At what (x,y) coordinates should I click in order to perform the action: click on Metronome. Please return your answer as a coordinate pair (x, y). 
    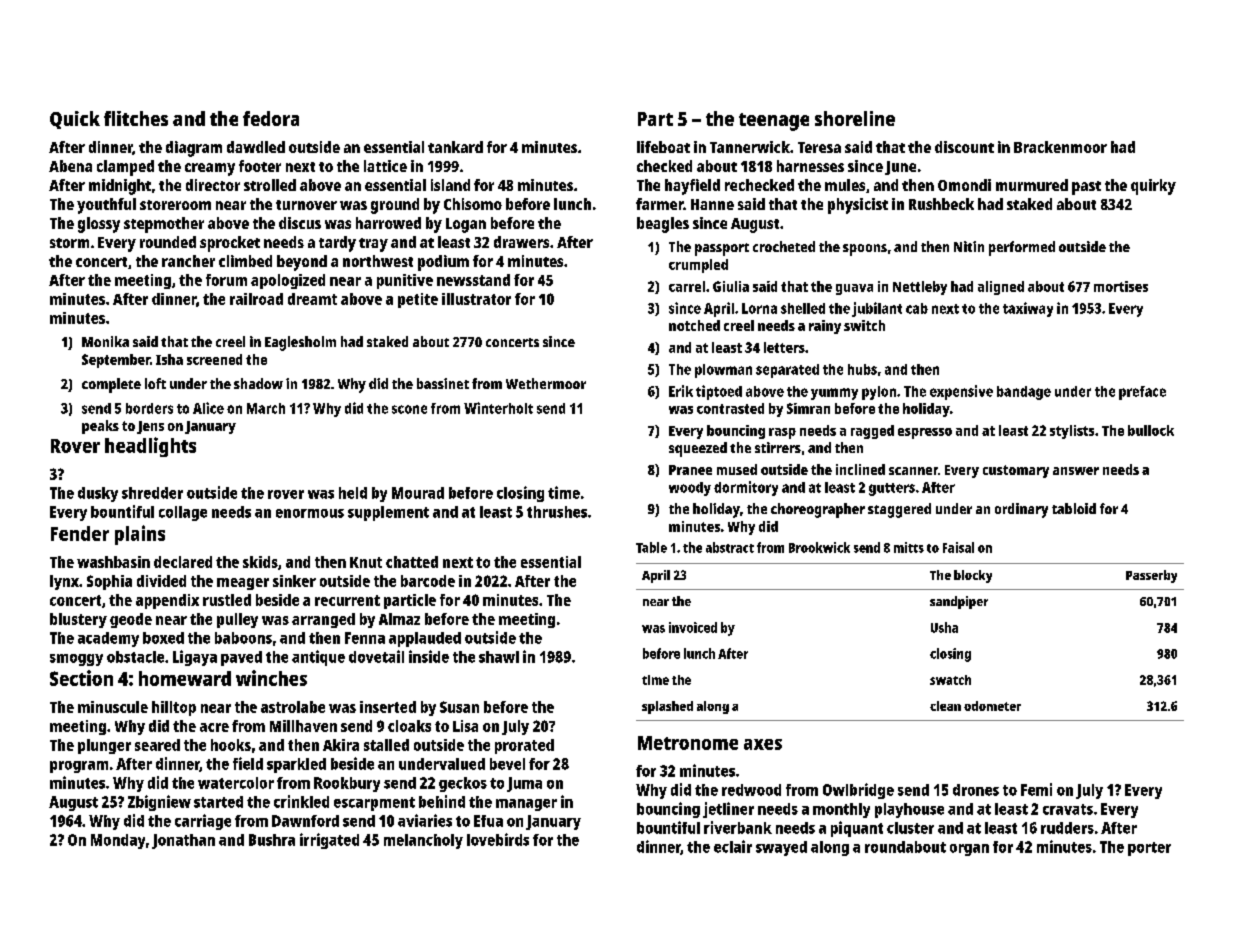
    Looking at the image, I should click on (688, 743).
